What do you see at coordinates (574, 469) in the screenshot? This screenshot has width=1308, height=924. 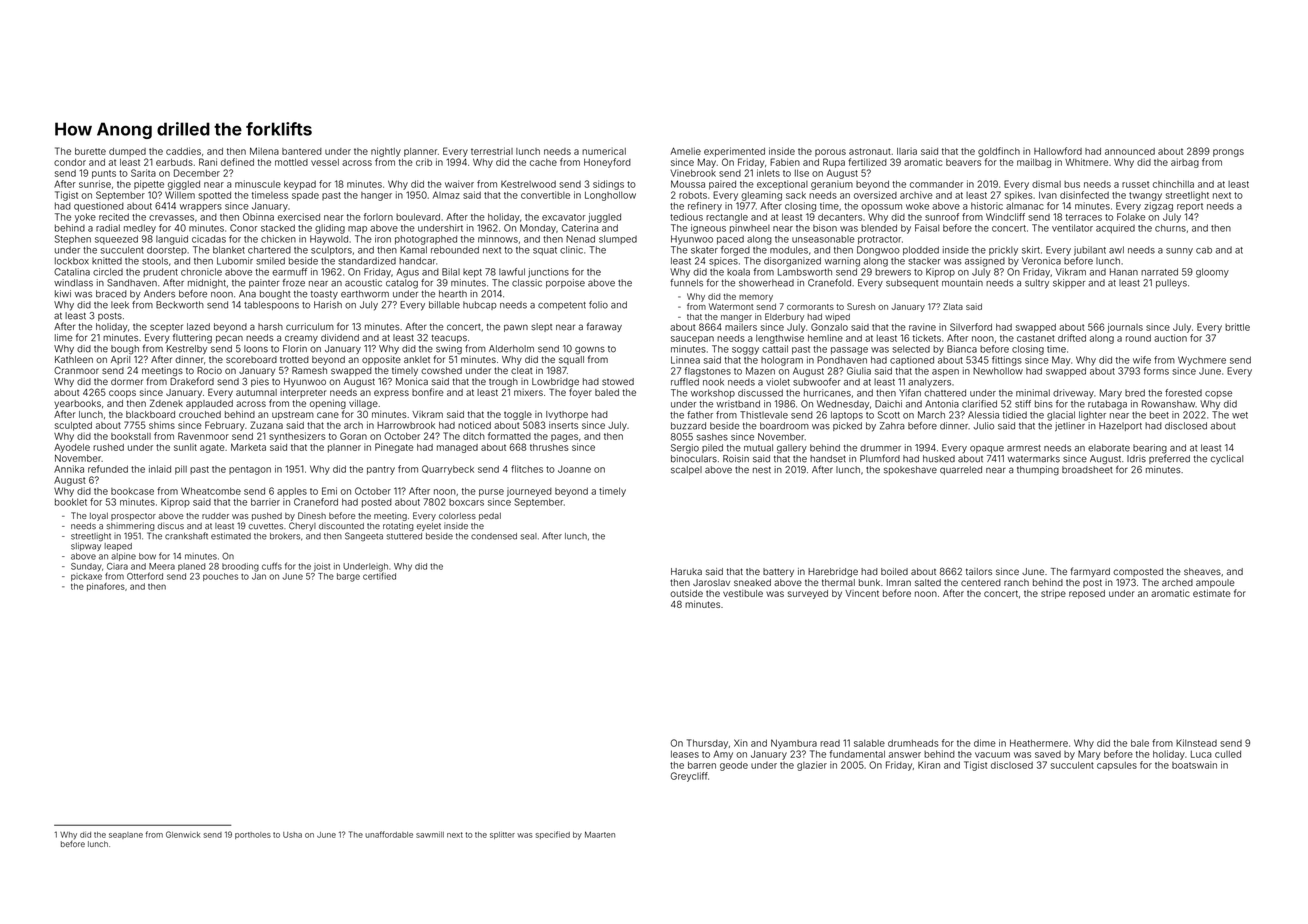 I see `Joanne` at bounding box center [574, 469].
